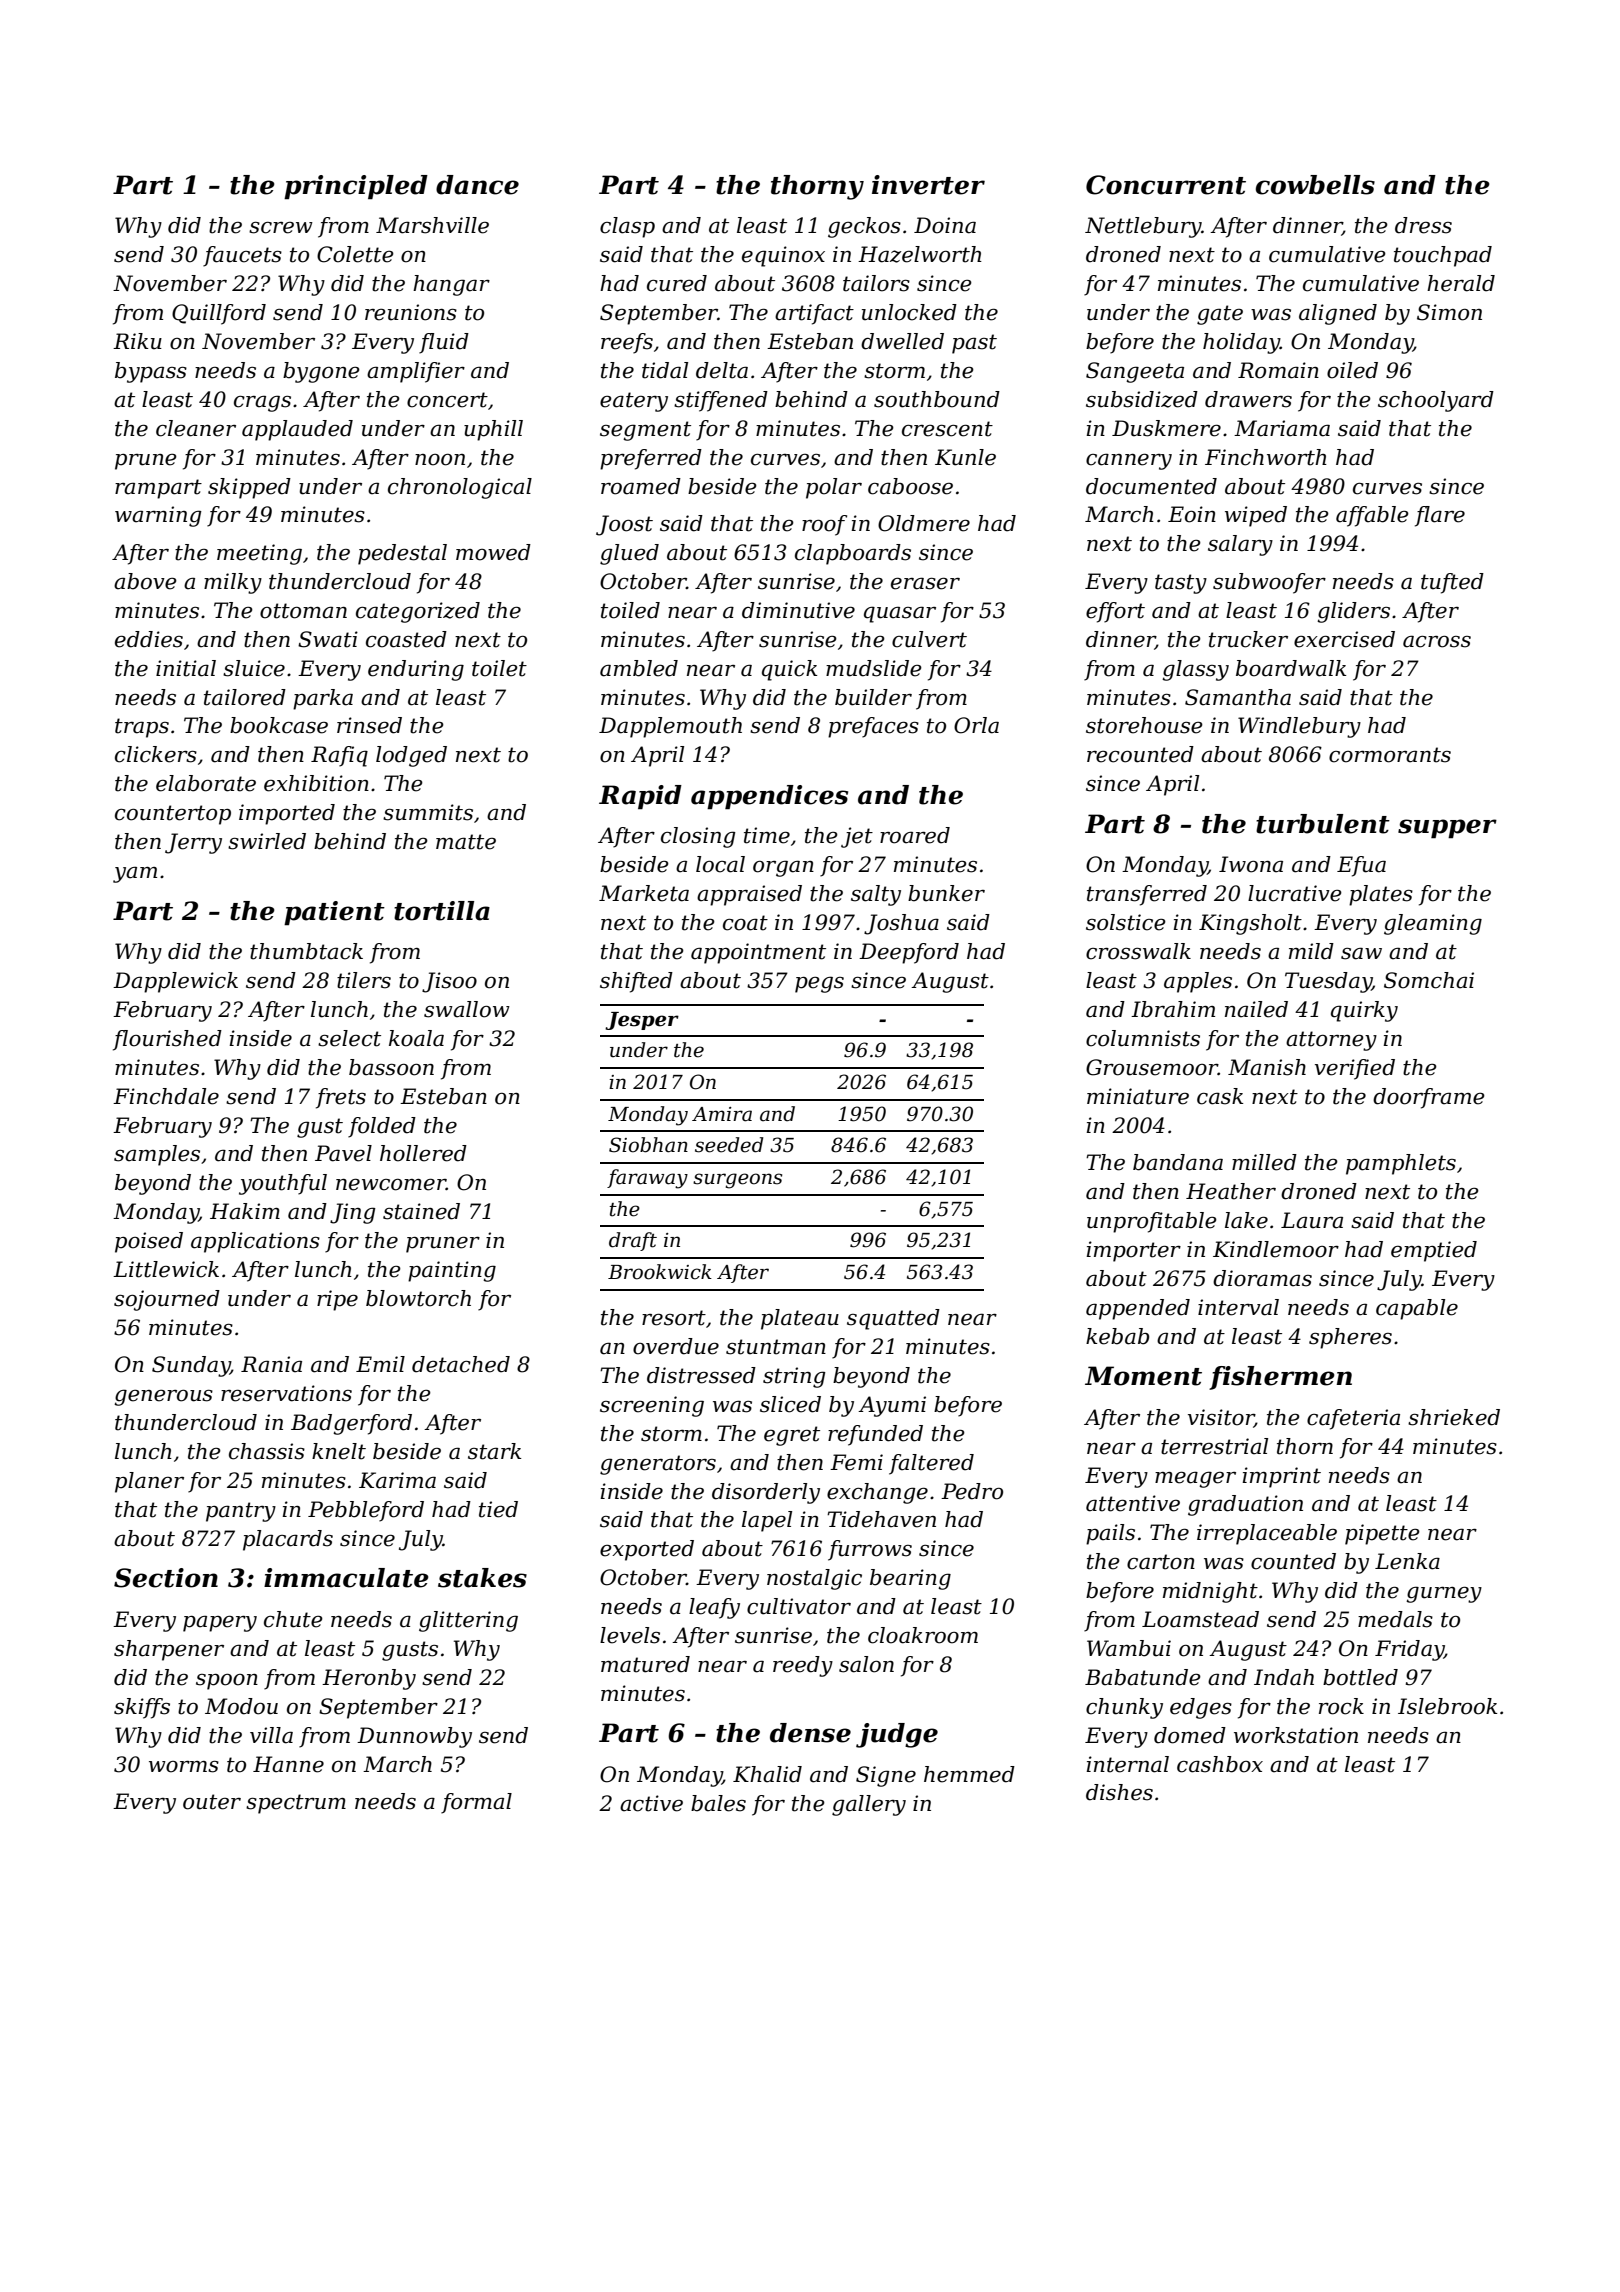 The height and width of the document is (2292, 1620). I want to click on sojourned, so click(167, 1300).
